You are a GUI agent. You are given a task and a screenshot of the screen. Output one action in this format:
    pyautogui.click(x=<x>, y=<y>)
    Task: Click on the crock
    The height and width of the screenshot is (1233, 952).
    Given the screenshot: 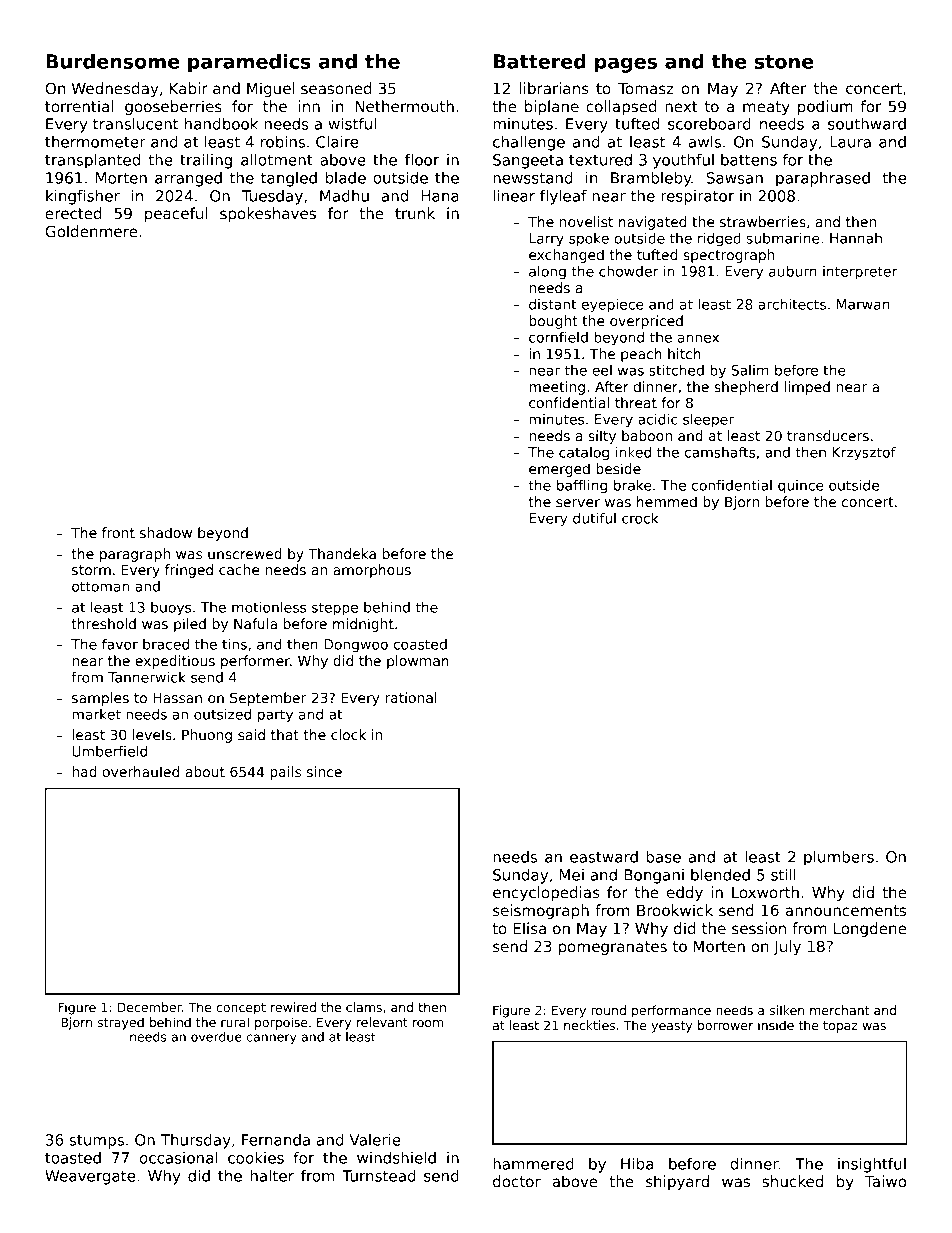 What is the action you would take?
    pyautogui.click(x=640, y=518)
